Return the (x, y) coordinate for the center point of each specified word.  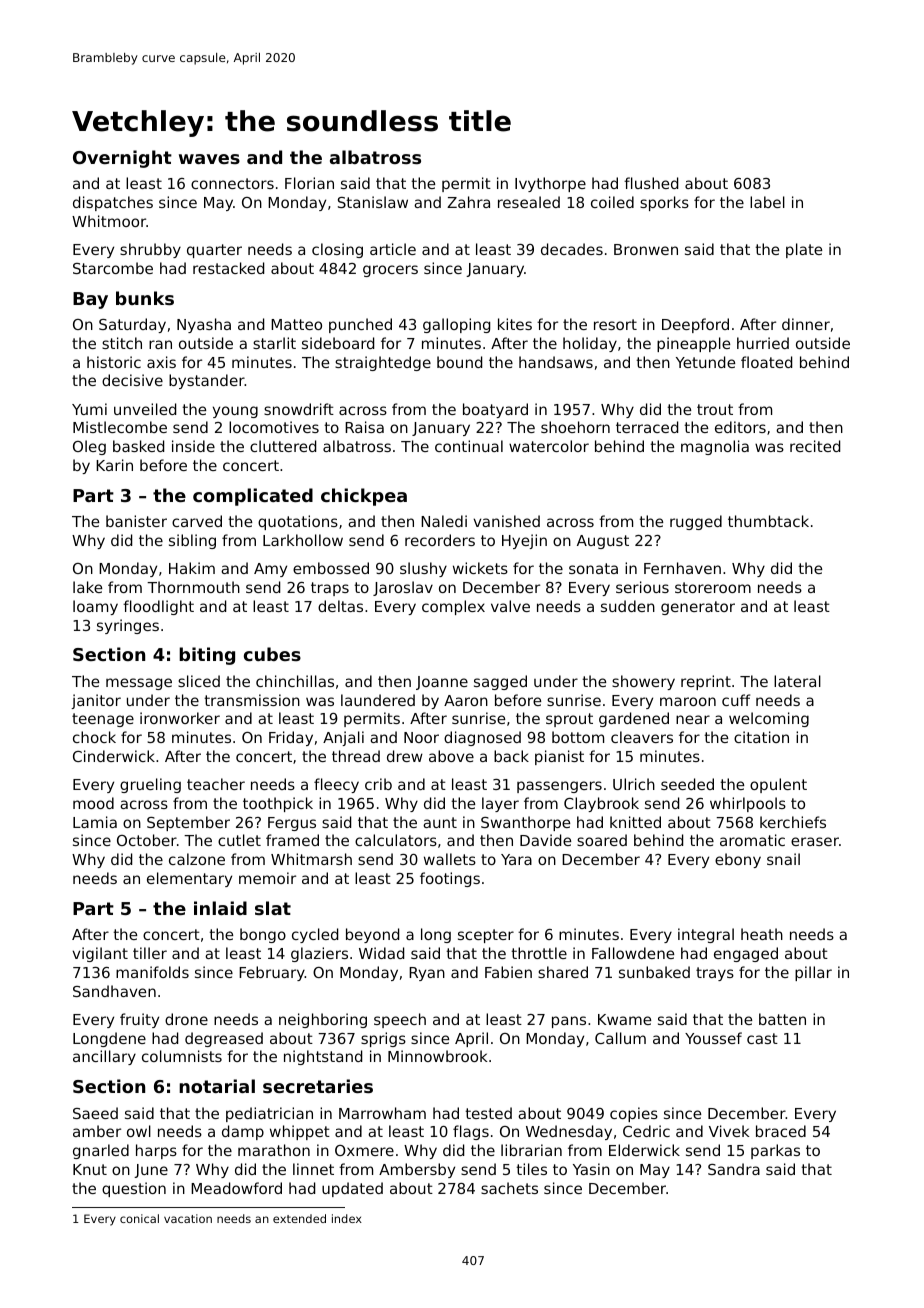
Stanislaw (373, 202)
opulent (778, 785)
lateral (797, 681)
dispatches (113, 203)
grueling (150, 785)
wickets (480, 568)
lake (87, 587)
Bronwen (646, 249)
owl (139, 1131)
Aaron (466, 700)
